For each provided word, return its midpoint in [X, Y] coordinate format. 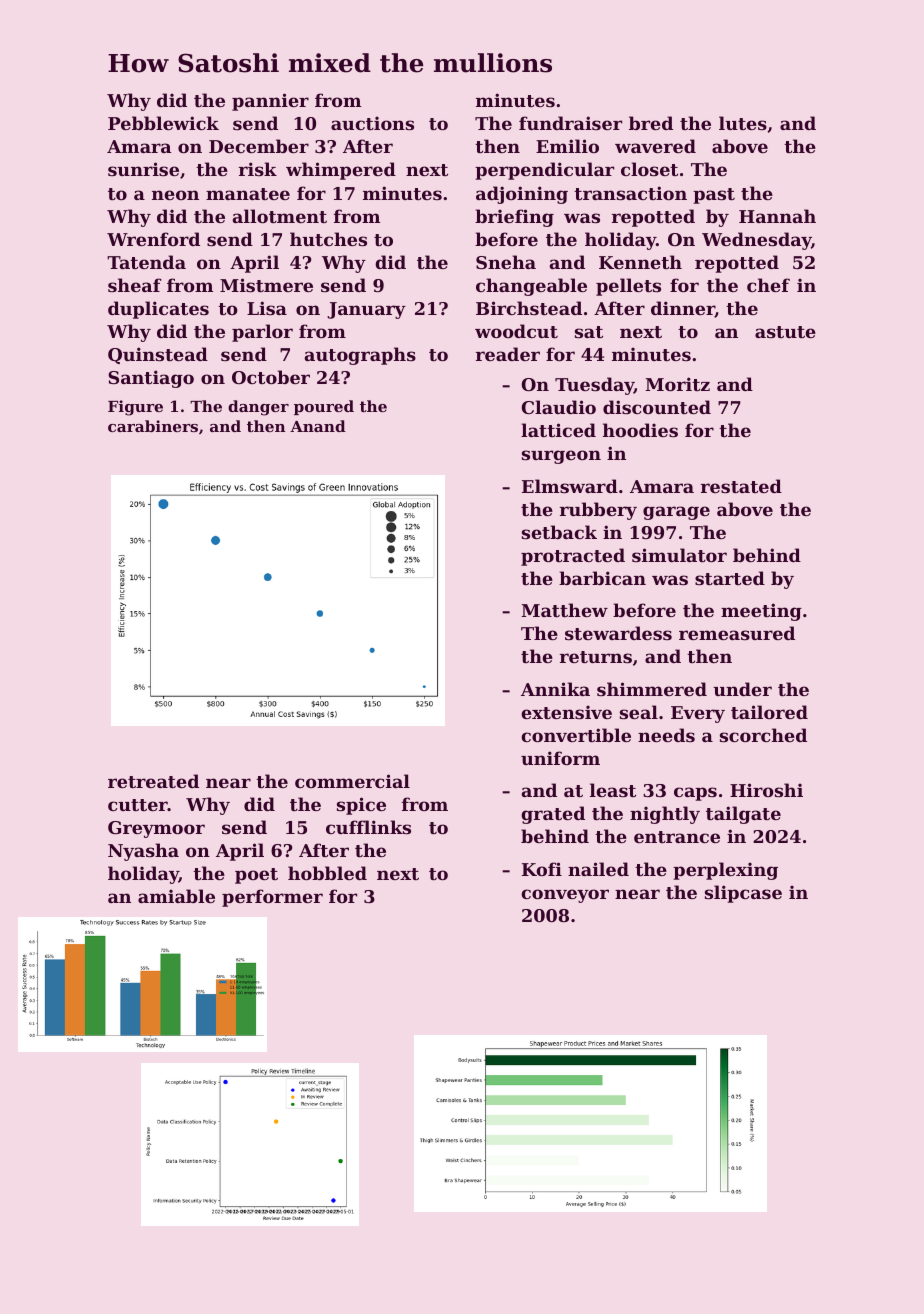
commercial [352, 781]
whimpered [341, 171]
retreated [153, 781]
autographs [360, 356]
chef [768, 285]
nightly [665, 815]
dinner [683, 309]
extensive [566, 712]
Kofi [542, 869]
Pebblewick [163, 123]
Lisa [267, 308]
